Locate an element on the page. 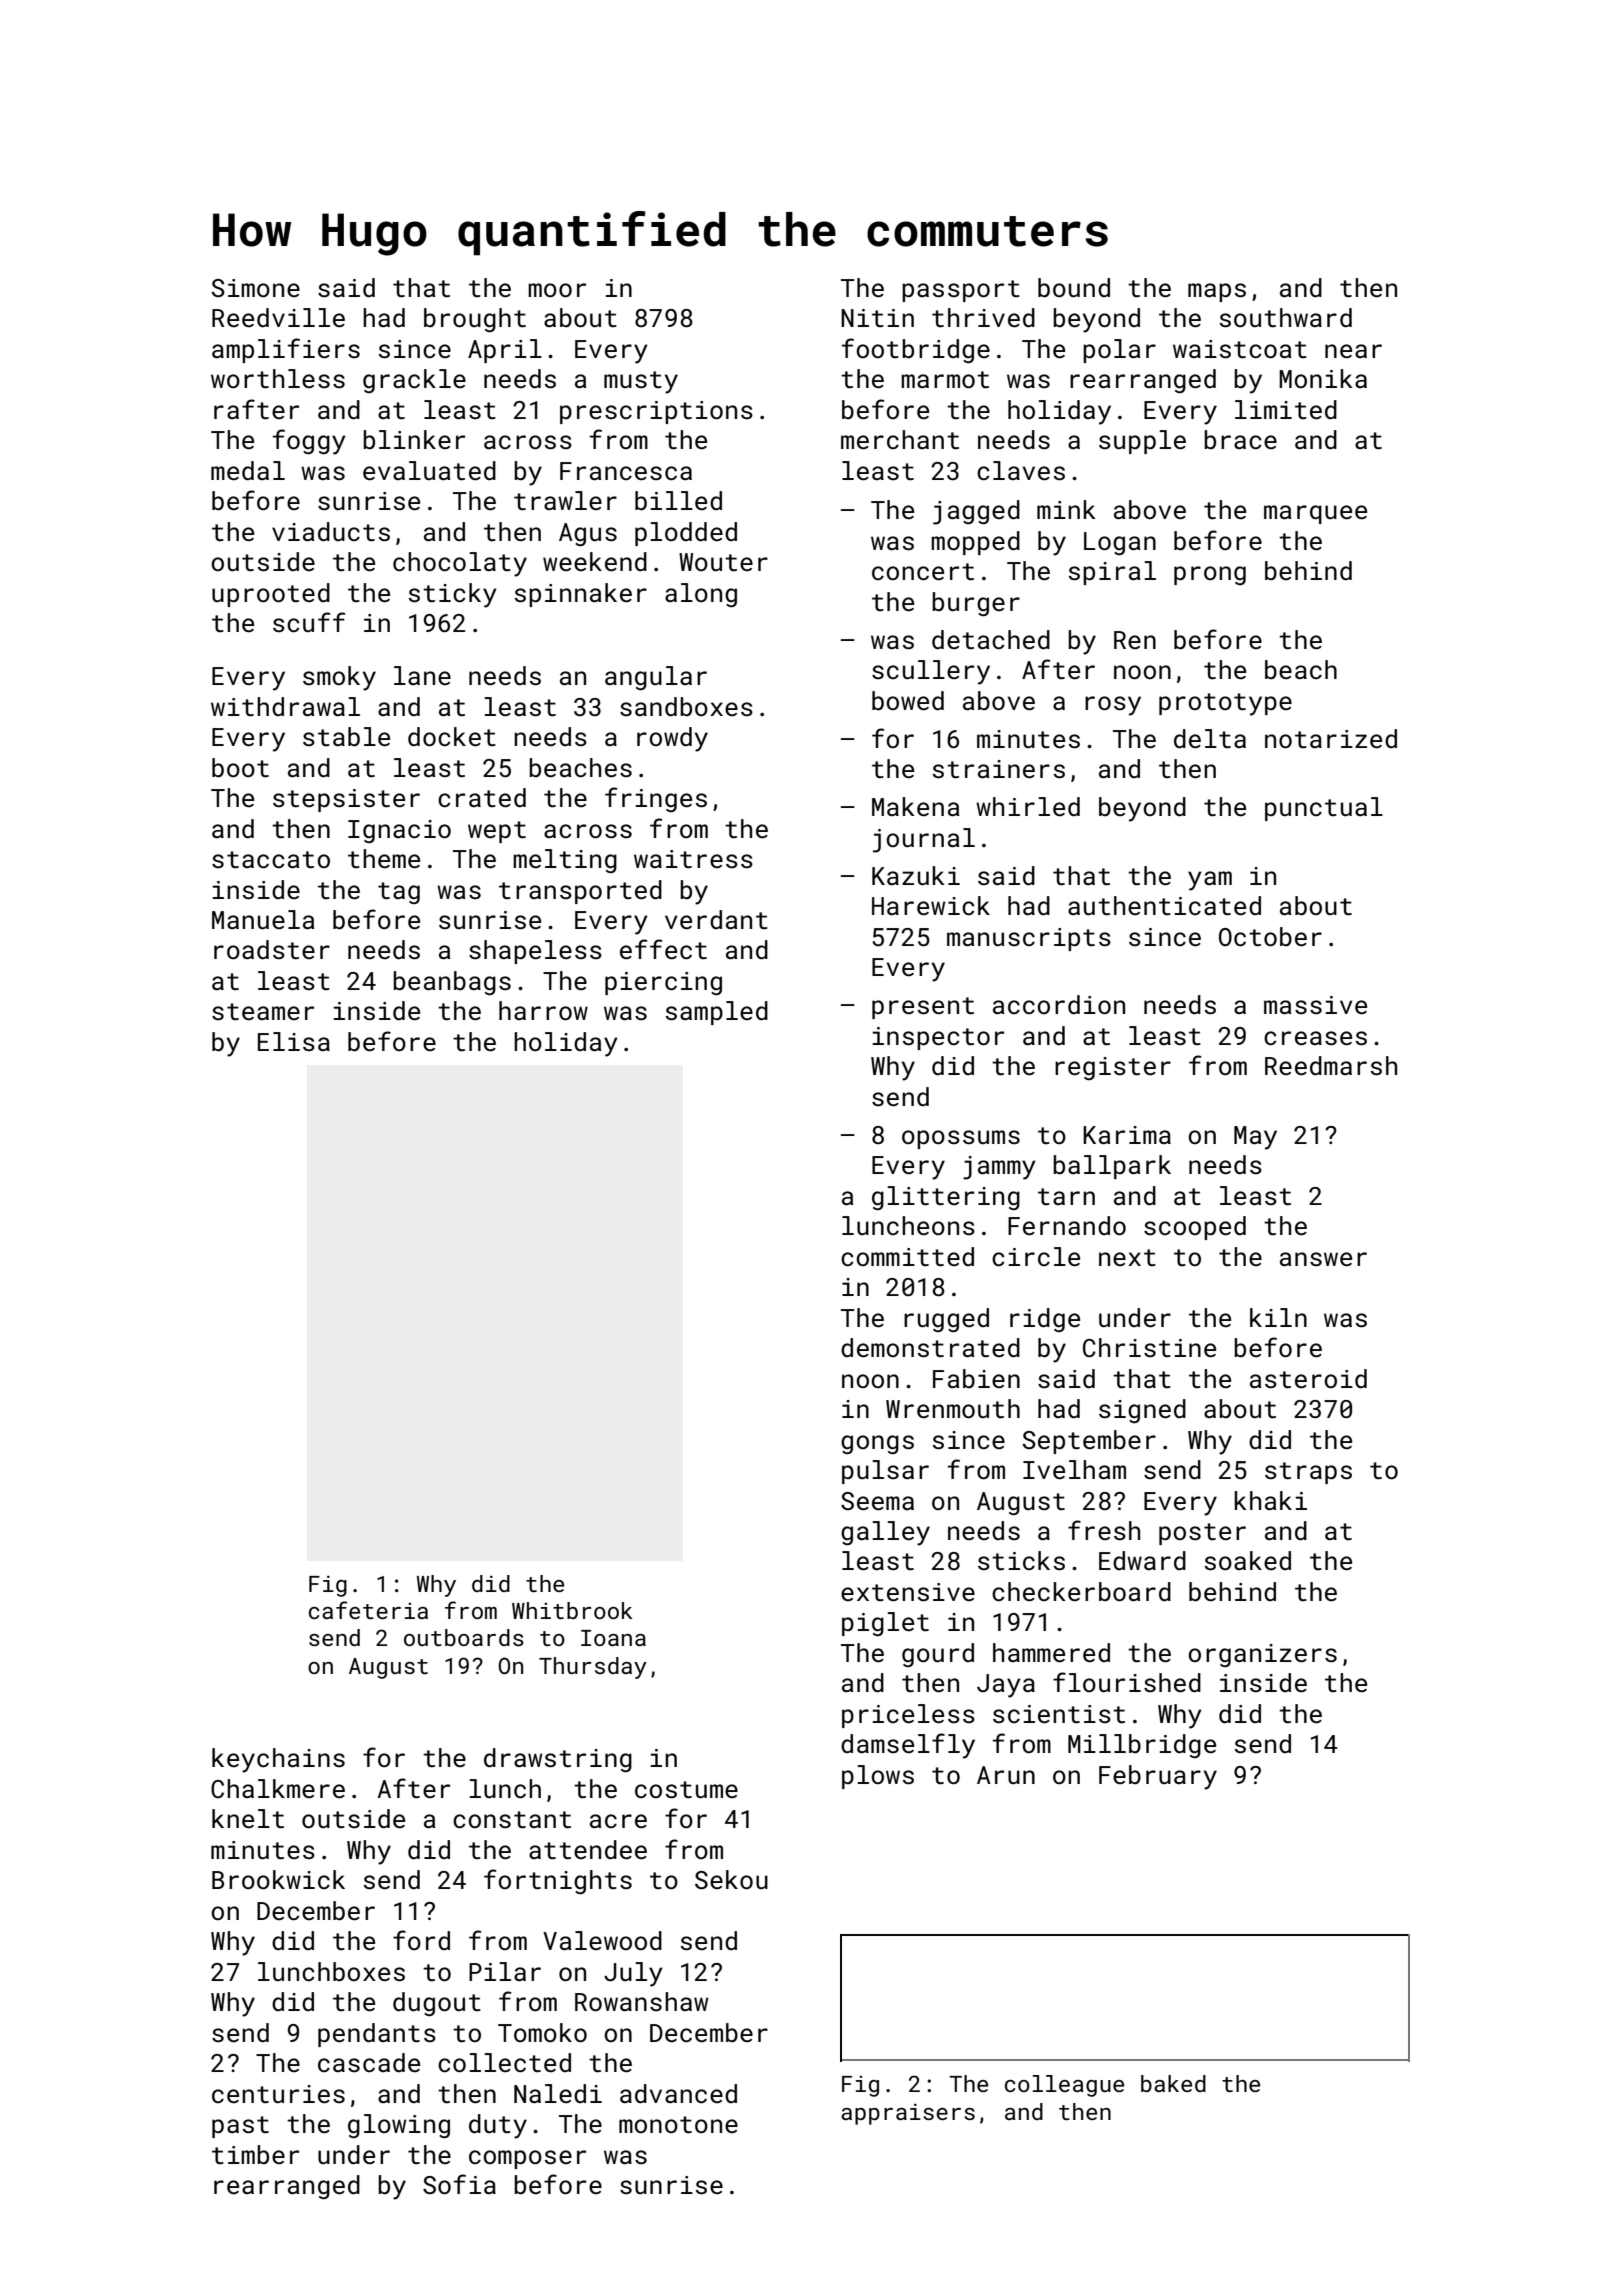 This document has height=2292, width=1620. roadster is located at coordinates (272, 950).
